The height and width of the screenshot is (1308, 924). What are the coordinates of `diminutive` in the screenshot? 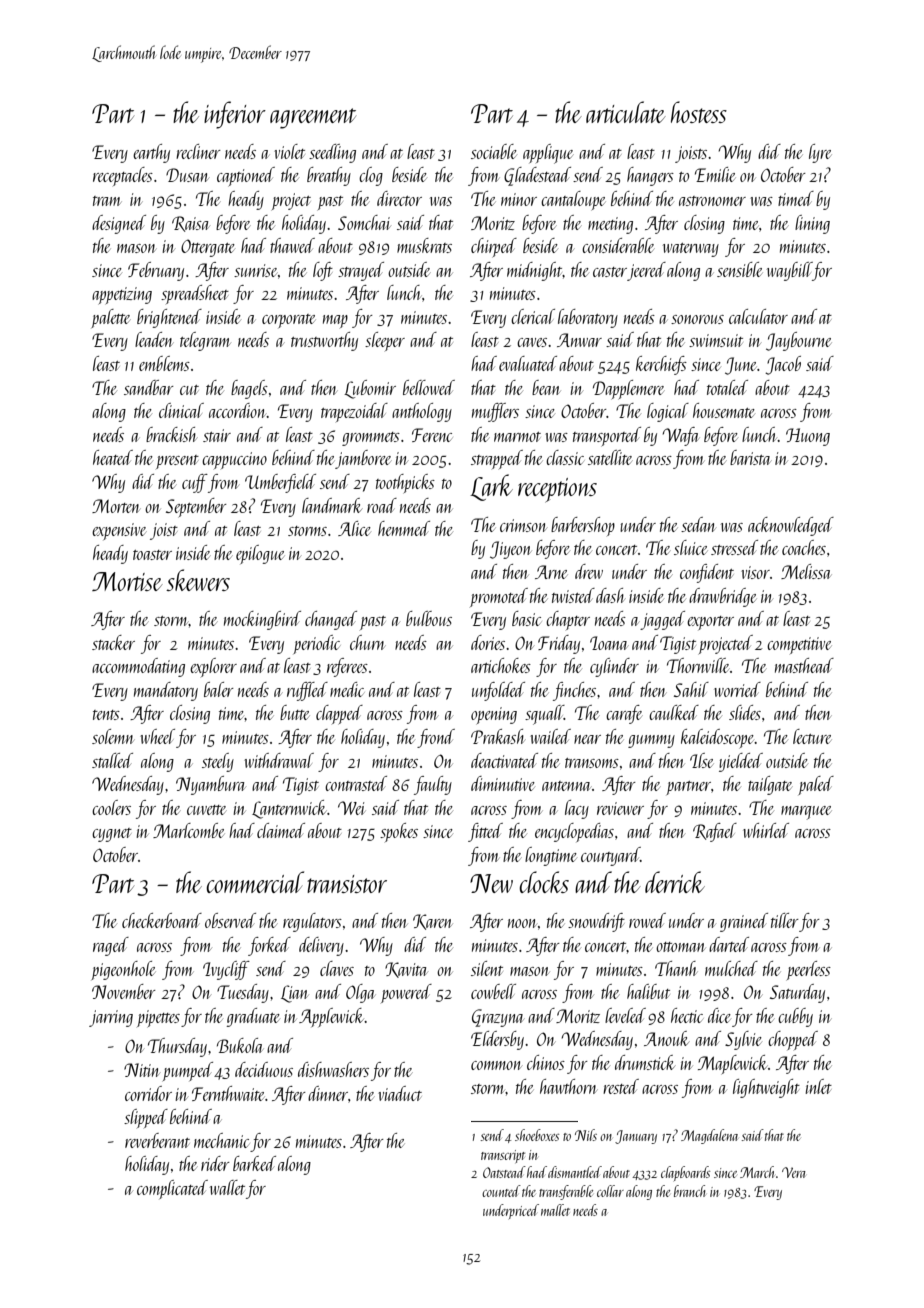 It's located at (503, 783).
